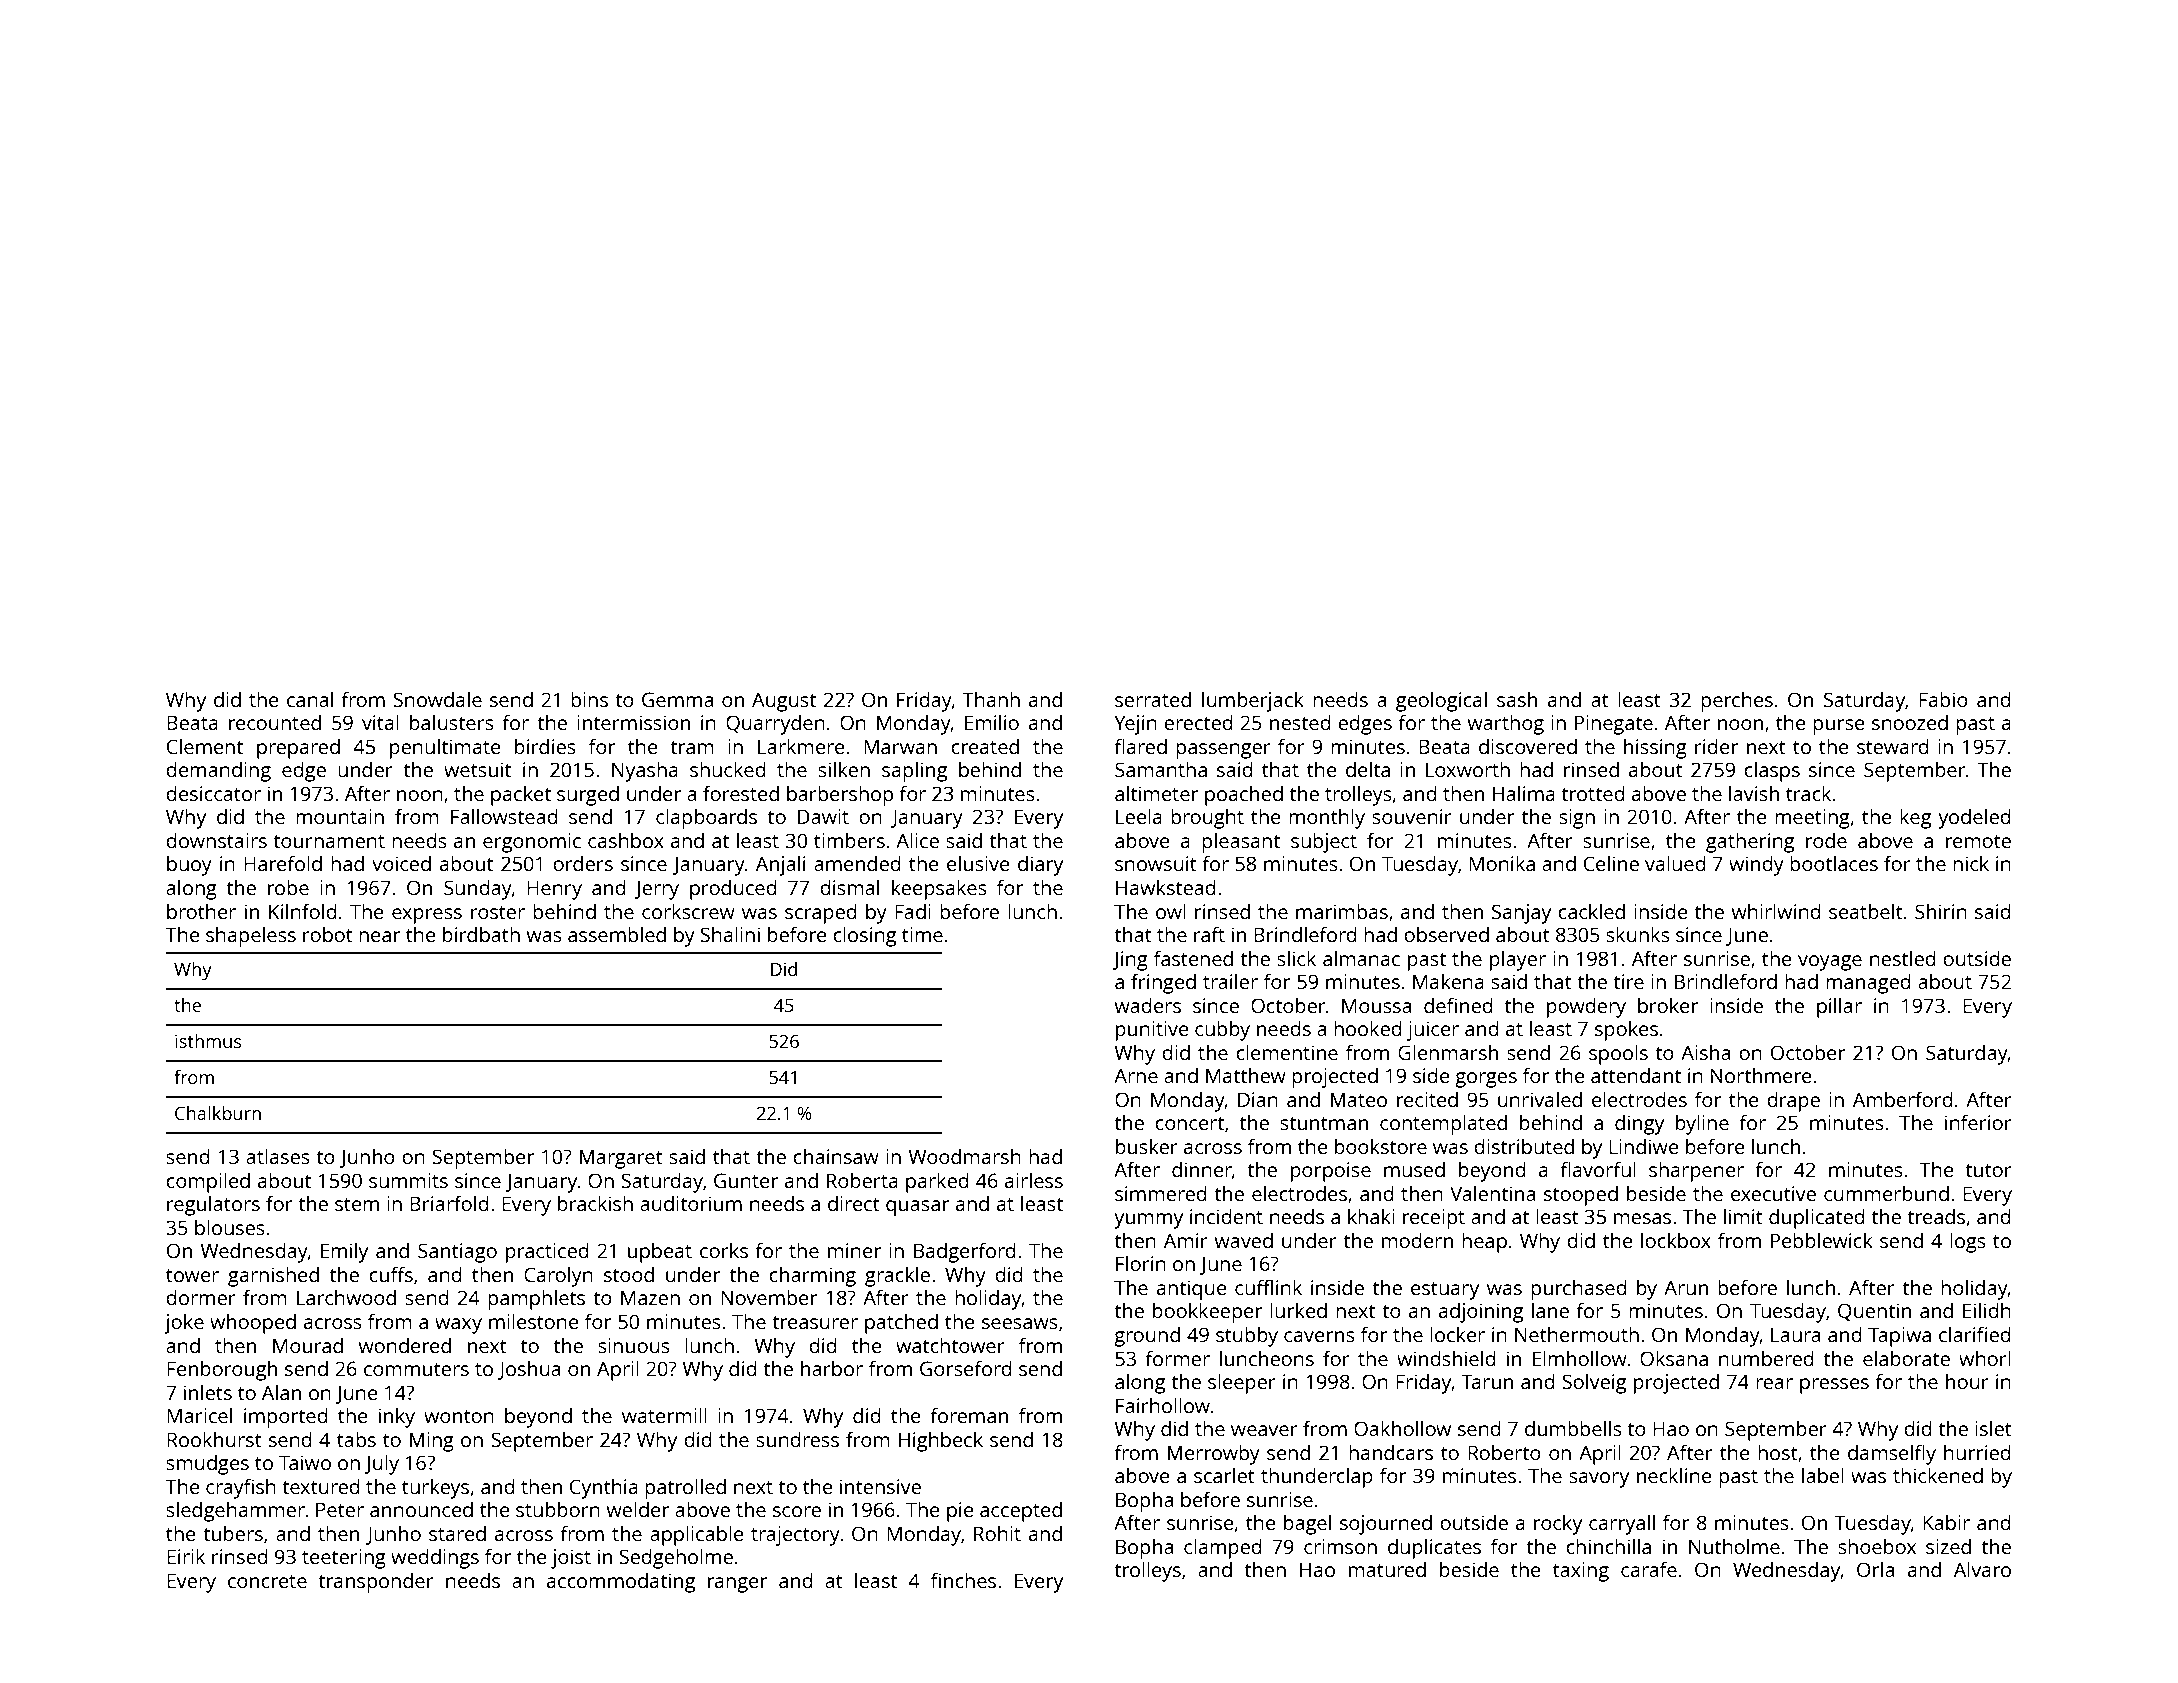 This page has height=1683, width=2178. What do you see at coordinates (218, 1113) in the page?
I see `Chalkburn` at bounding box center [218, 1113].
